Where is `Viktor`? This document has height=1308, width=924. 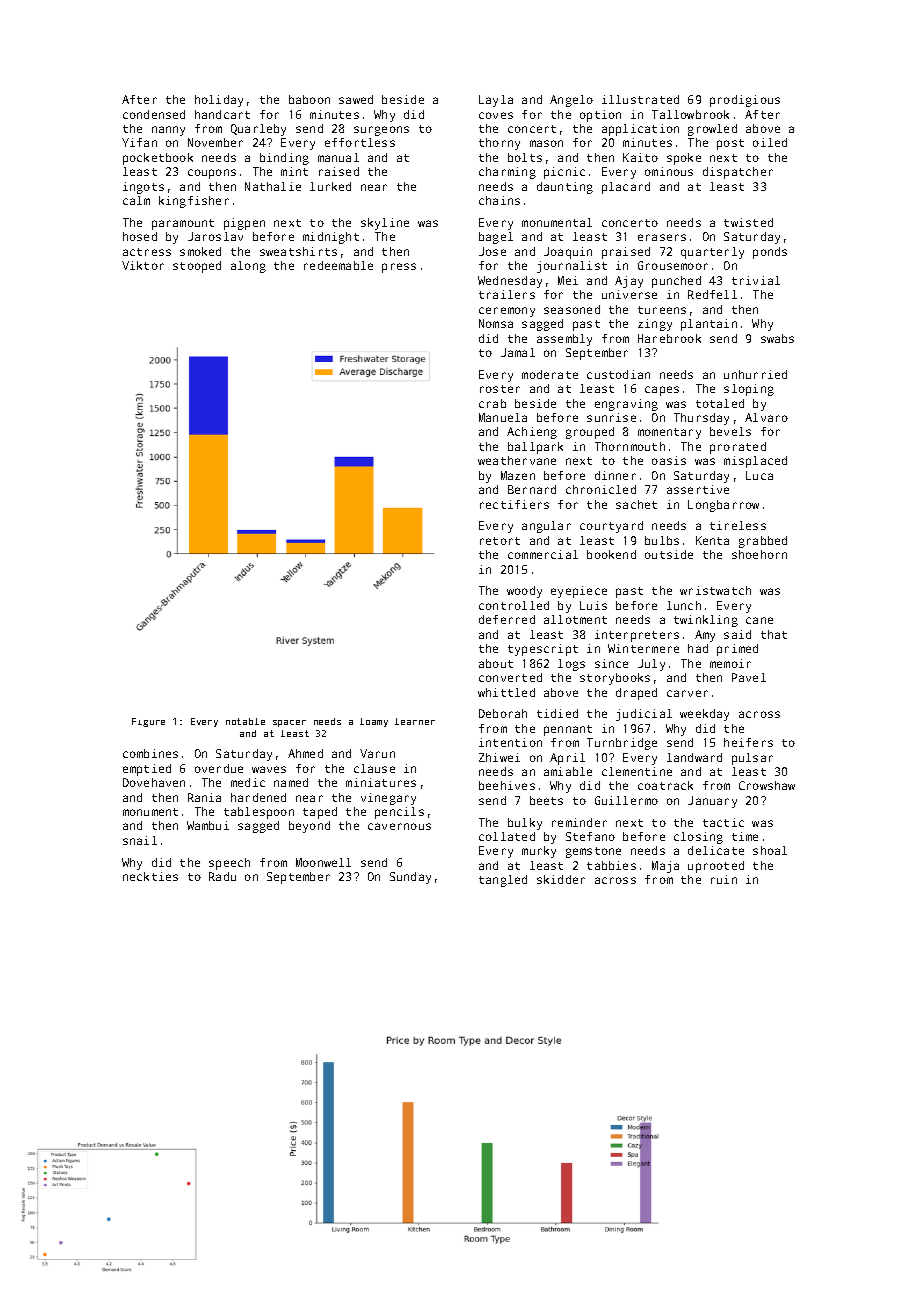
Viktor is located at coordinates (143, 265).
